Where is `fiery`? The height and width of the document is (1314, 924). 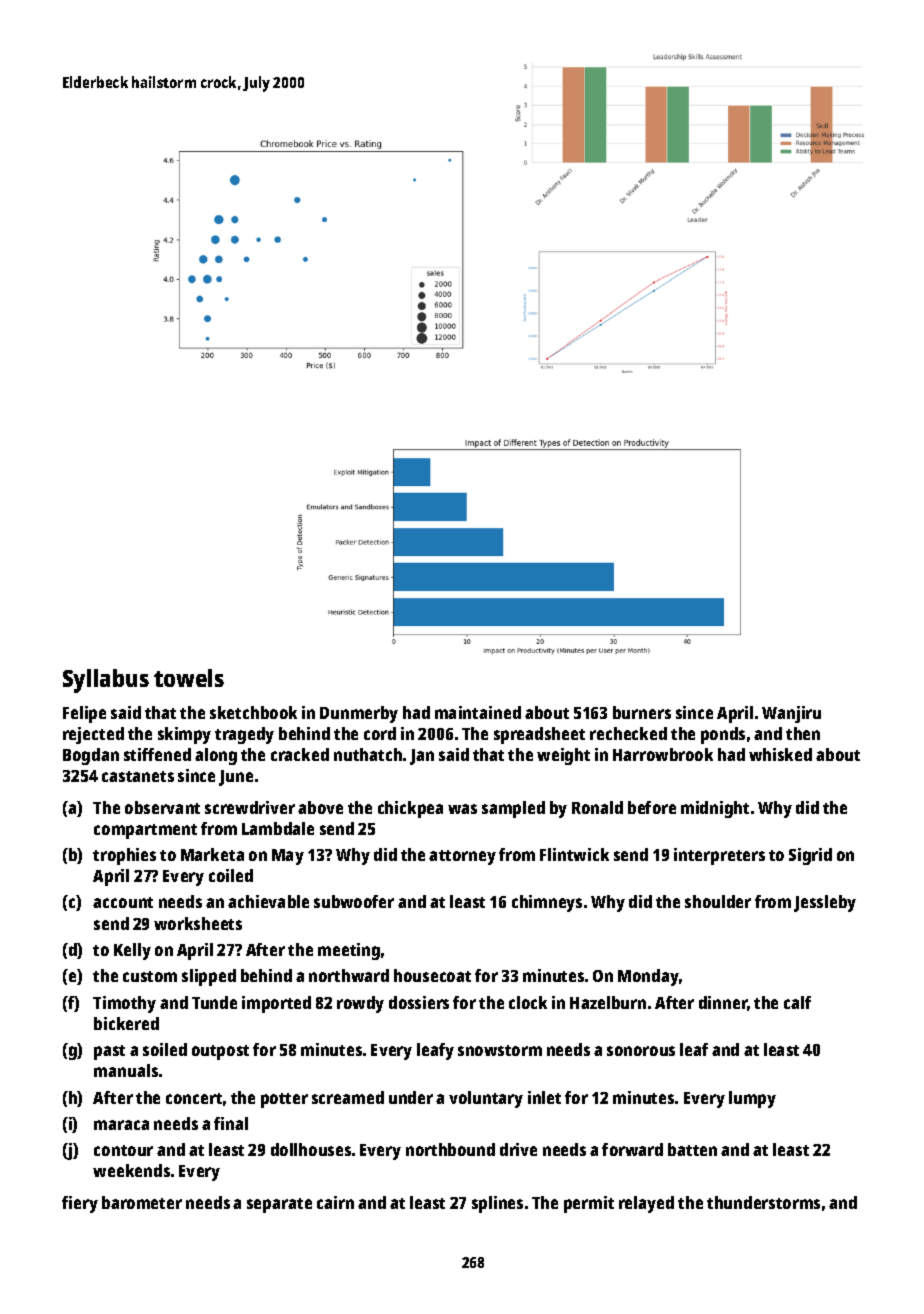
fiery is located at coordinates (80, 1204).
